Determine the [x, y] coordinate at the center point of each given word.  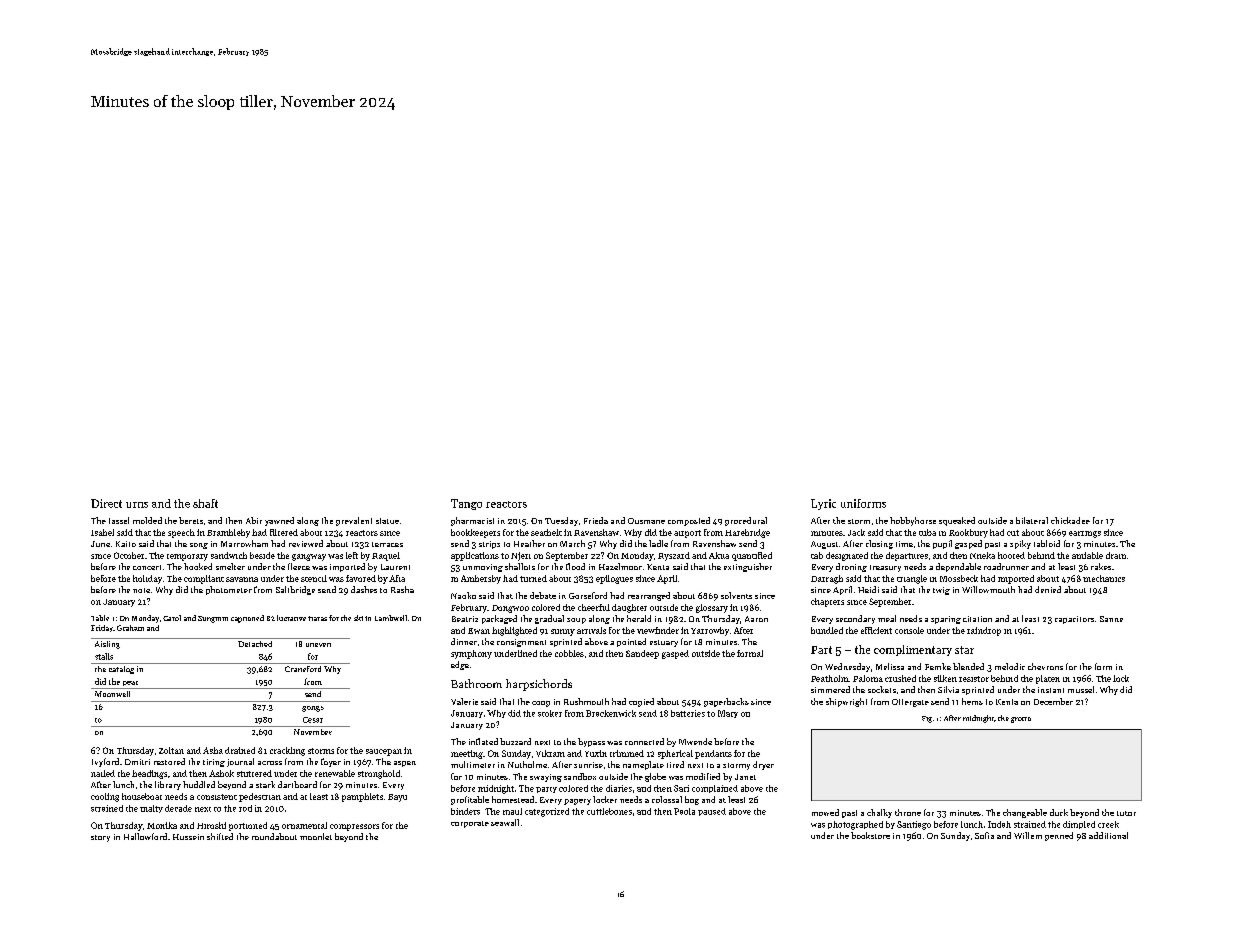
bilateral [1032, 520]
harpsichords [539, 685]
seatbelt [546, 532]
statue [387, 521]
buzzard [515, 741]
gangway [309, 557]
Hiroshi [211, 825]
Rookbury [968, 533]
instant [1051, 690]
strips [489, 545]
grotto [1021, 720]
